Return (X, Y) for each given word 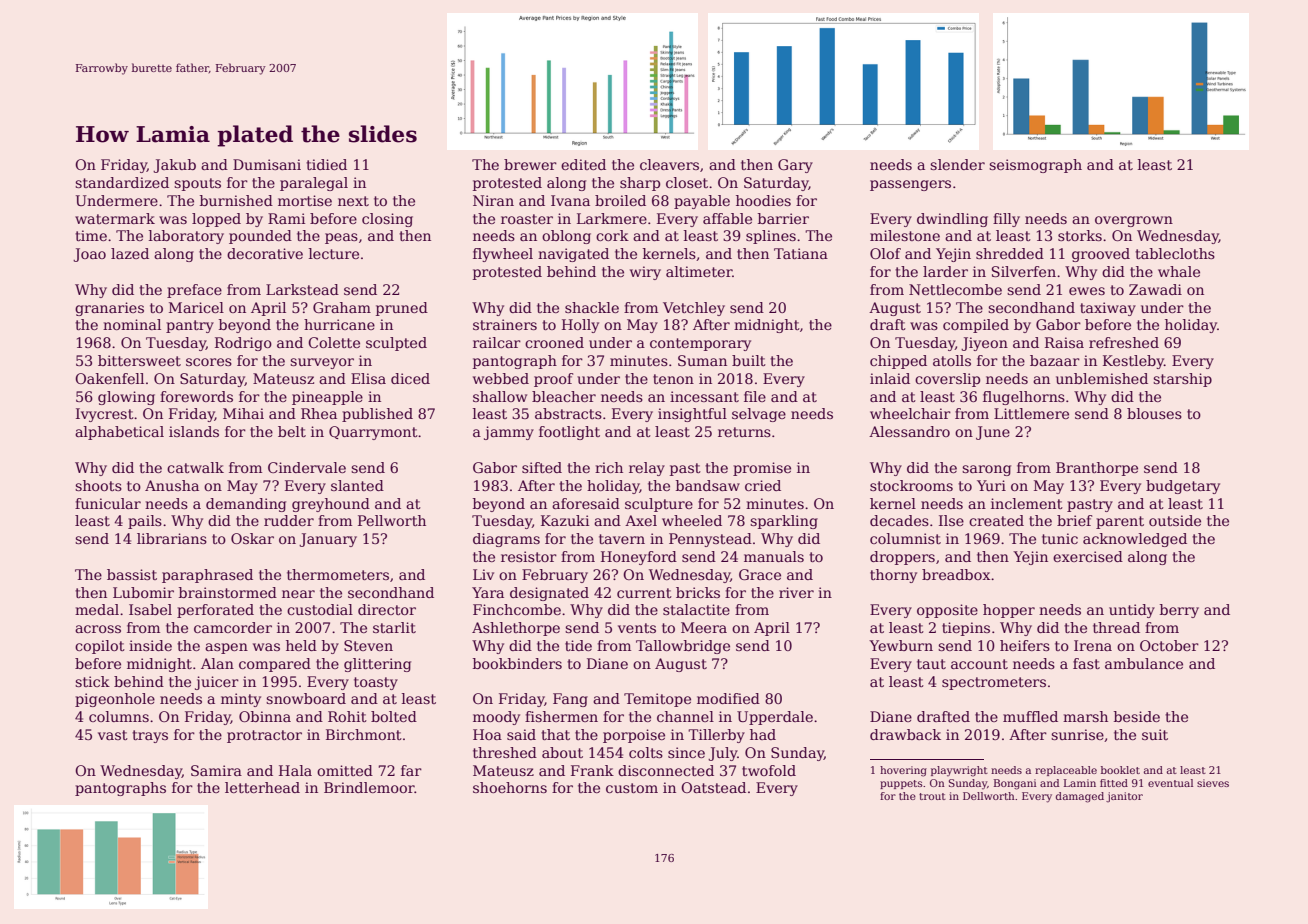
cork (612, 235)
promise (762, 469)
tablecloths (1175, 253)
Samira (216, 770)
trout (932, 796)
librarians (172, 538)
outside (1175, 520)
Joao (89, 255)
